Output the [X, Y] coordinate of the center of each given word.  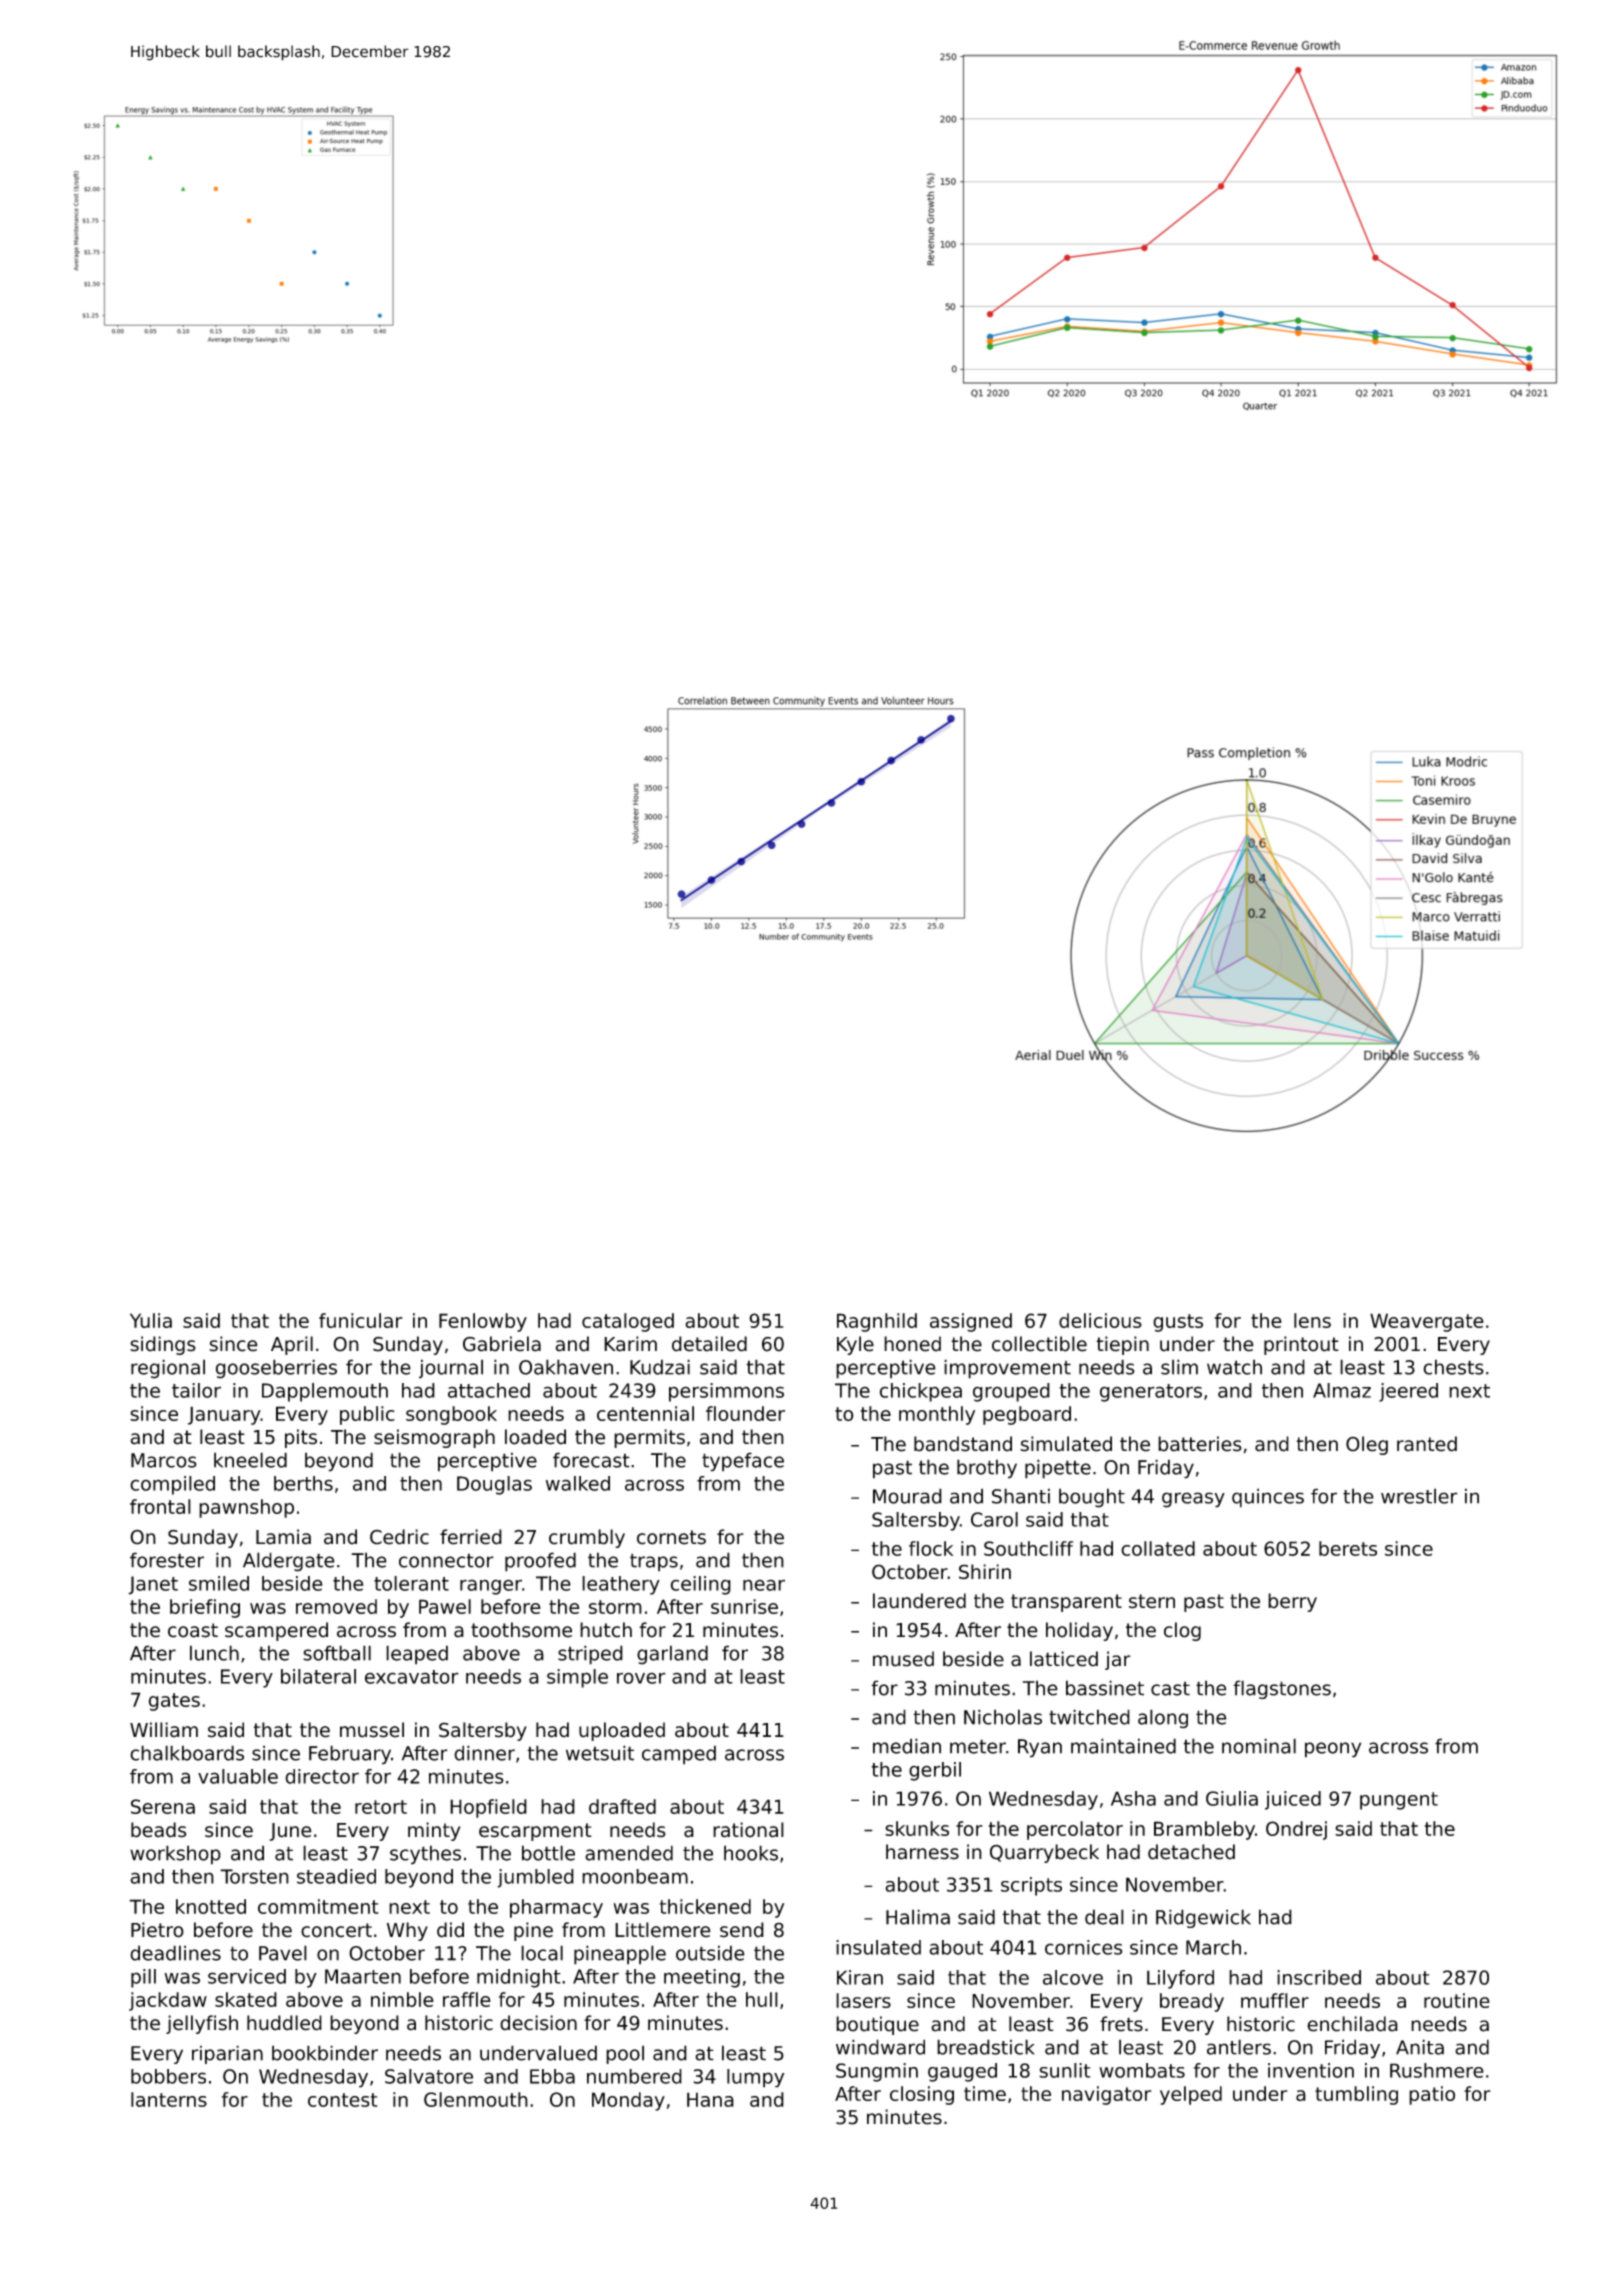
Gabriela [502, 1344]
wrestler [1419, 1496]
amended [629, 1853]
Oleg [1367, 1445]
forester [167, 1560]
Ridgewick [1203, 1918]
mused [903, 1659]
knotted [211, 1906]
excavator [412, 1677]
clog [1182, 1631]
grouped [1011, 1392]
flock [931, 1548]
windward [880, 2047]
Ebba [552, 2076]
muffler [1275, 2000]
